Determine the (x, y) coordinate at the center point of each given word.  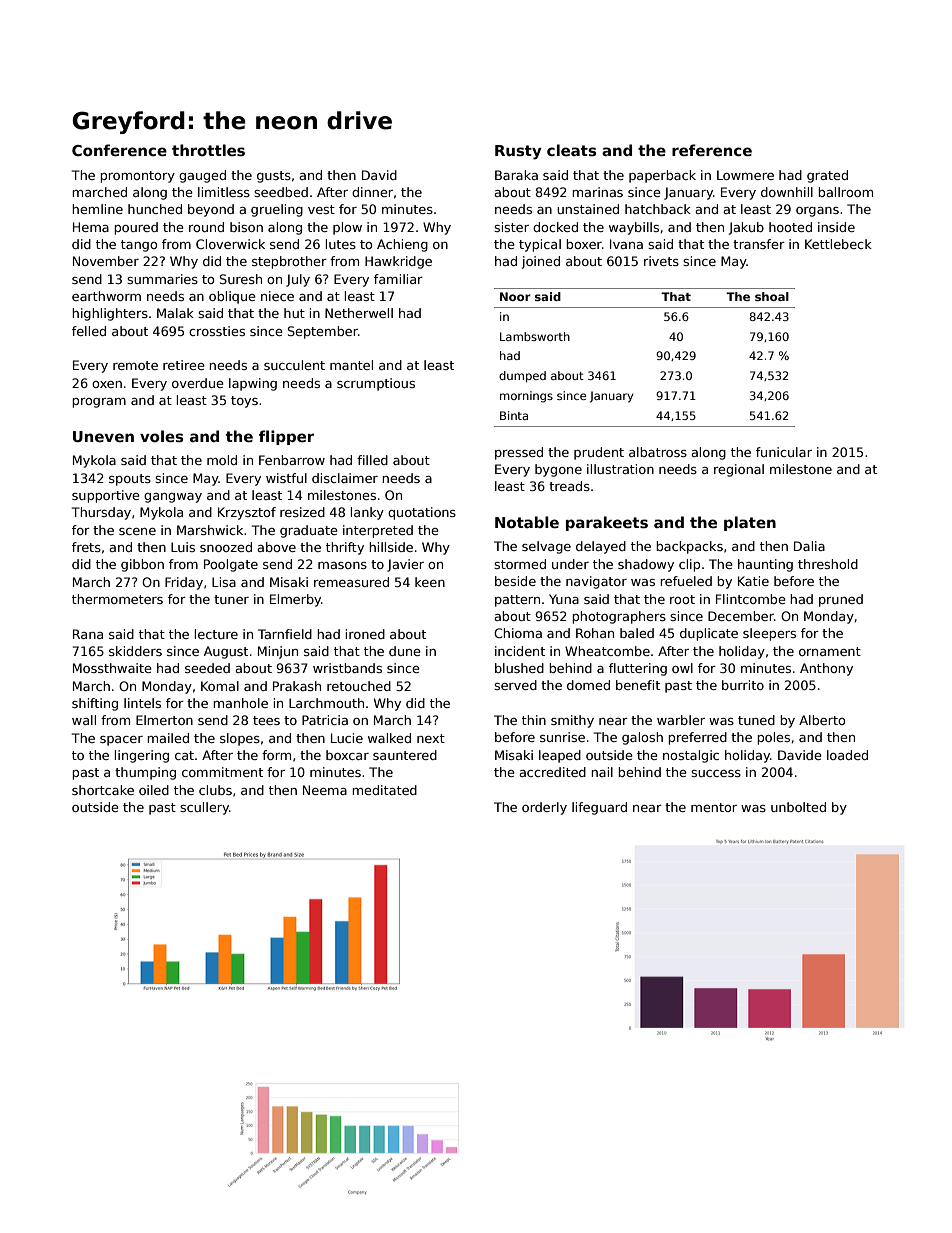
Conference (119, 150)
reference (712, 150)
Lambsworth (535, 336)
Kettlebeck (838, 244)
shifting (95, 704)
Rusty (518, 152)
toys (244, 402)
